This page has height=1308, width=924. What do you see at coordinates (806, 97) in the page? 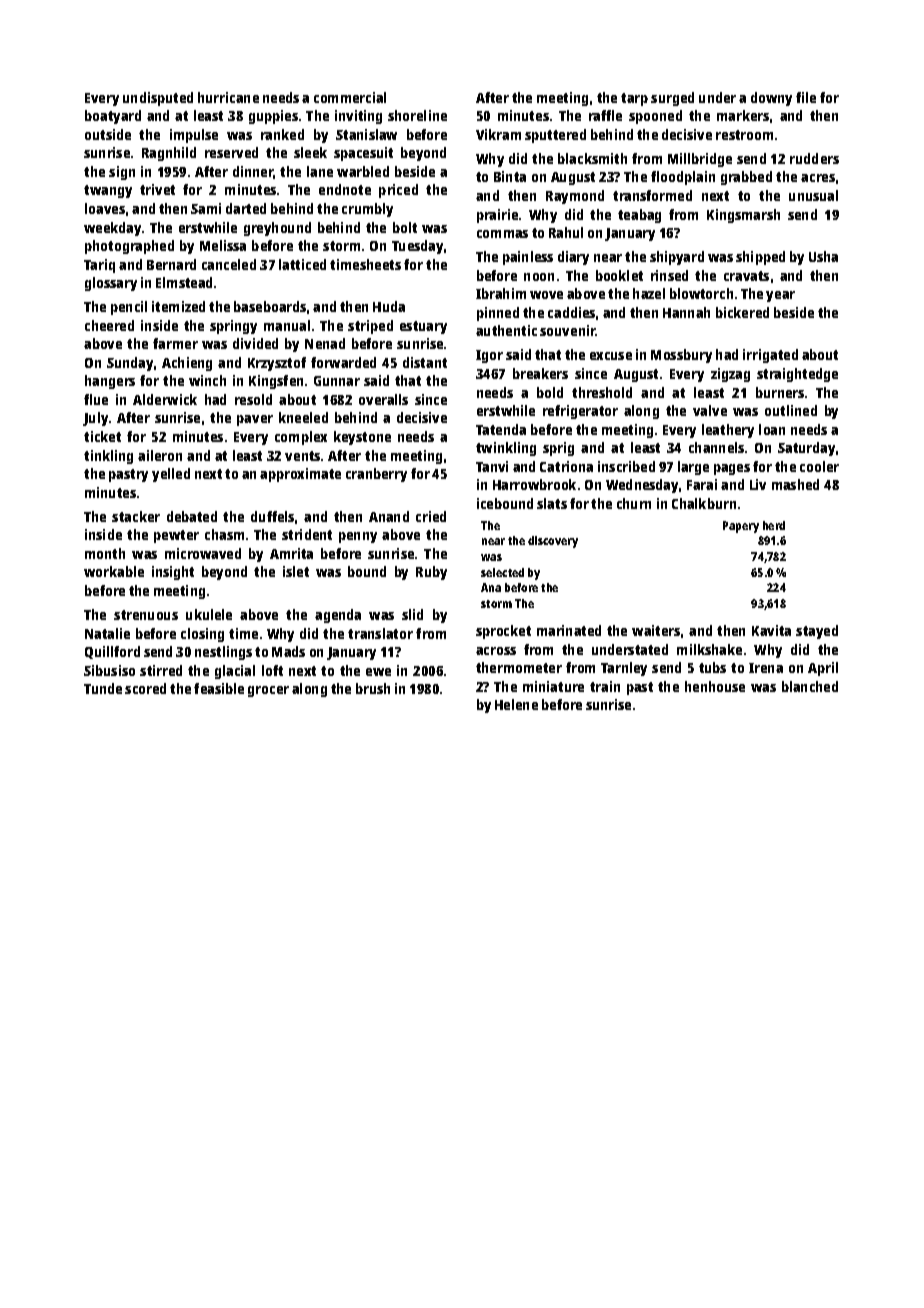
I see `file` at bounding box center [806, 97].
